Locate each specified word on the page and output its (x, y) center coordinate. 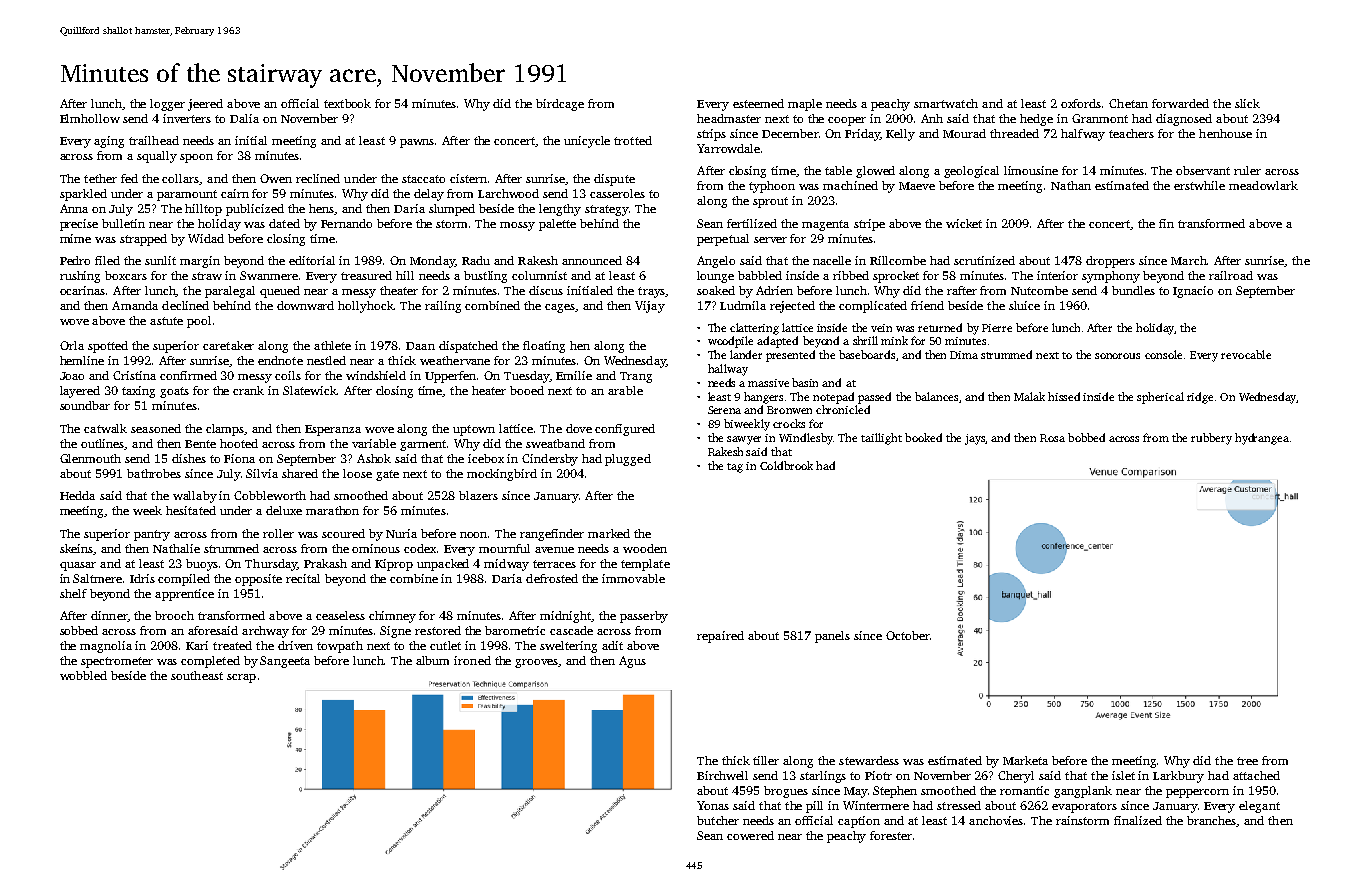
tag (735, 468)
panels (832, 637)
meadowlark (1263, 185)
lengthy (560, 210)
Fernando (346, 223)
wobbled (83, 675)
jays (975, 439)
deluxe (284, 510)
